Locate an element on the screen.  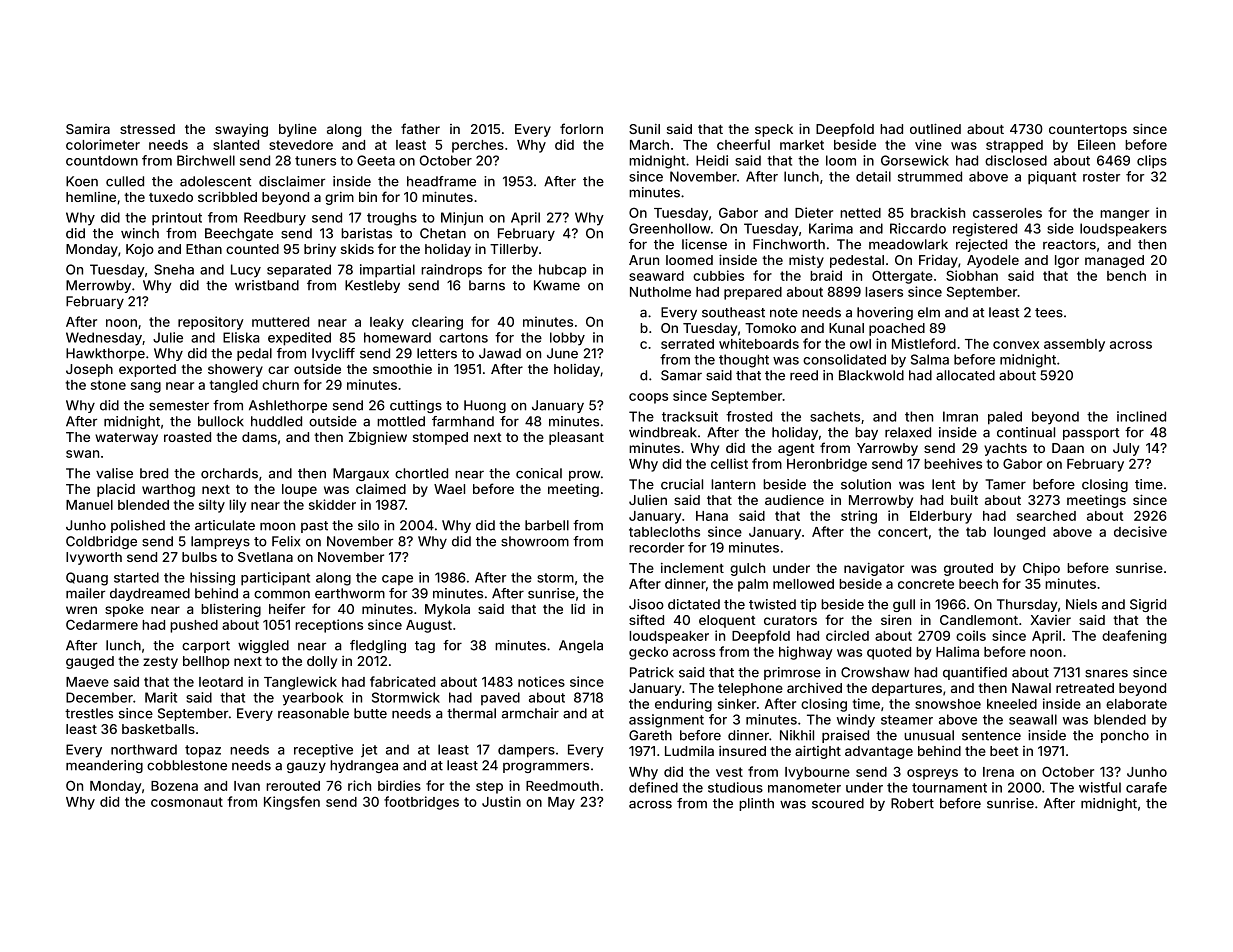
Sunil is located at coordinates (644, 129).
